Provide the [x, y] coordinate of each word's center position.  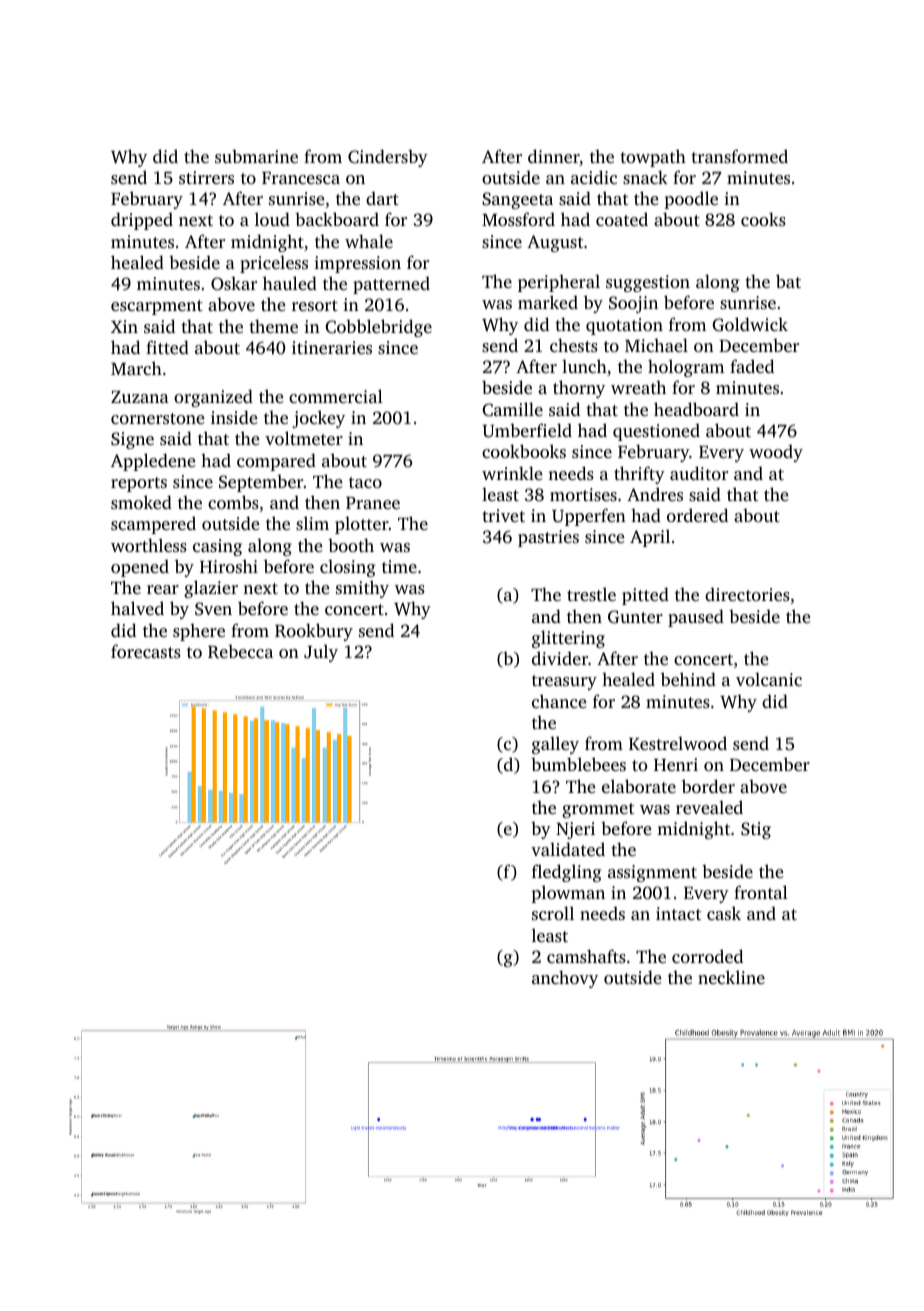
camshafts [586, 956]
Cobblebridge [378, 328]
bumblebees [578, 764]
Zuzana [140, 397]
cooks [763, 219]
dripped [142, 221]
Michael [656, 345]
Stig [756, 830]
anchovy [565, 979]
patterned [391, 285]
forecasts [146, 651]
